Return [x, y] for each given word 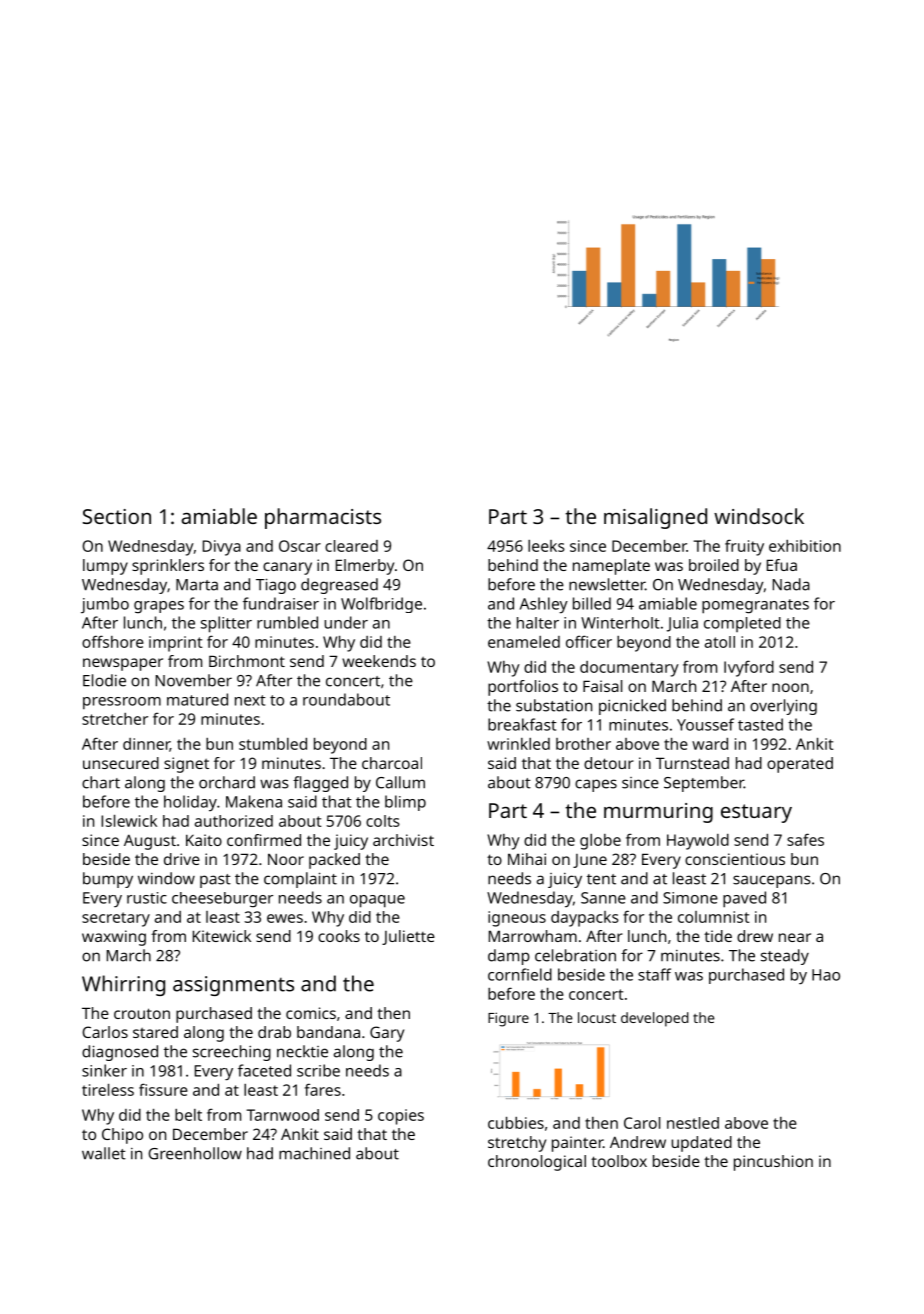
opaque [377, 901]
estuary [756, 813]
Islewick [129, 821]
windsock [759, 516]
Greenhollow [195, 1153]
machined [314, 1153]
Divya [222, 548]
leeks [546, 546]
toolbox [619, 1161]
